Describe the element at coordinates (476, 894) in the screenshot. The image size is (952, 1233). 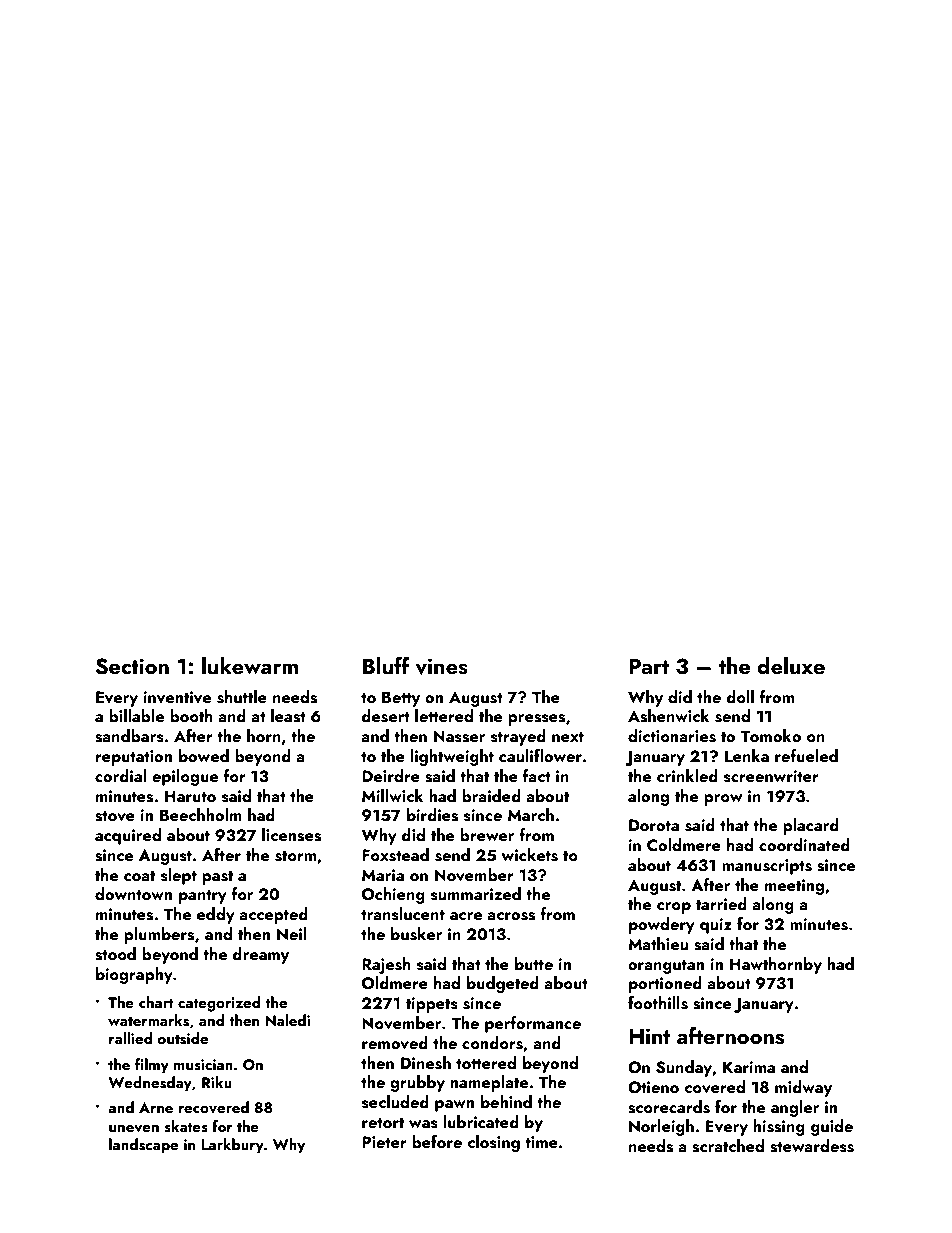
I see `summarized` at that location.
